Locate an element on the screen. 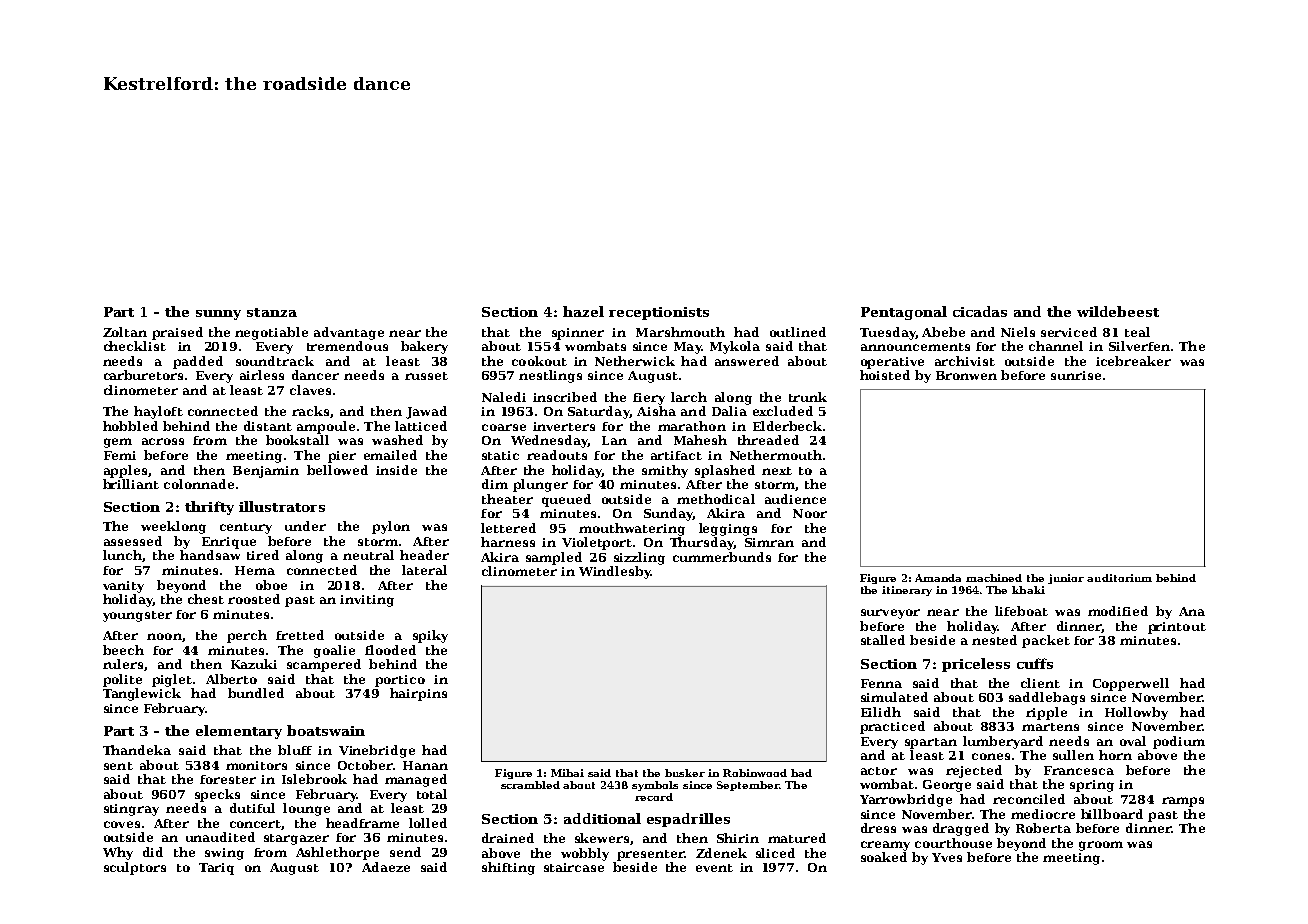  Marshmouth is located at coordinates (680, 332).
